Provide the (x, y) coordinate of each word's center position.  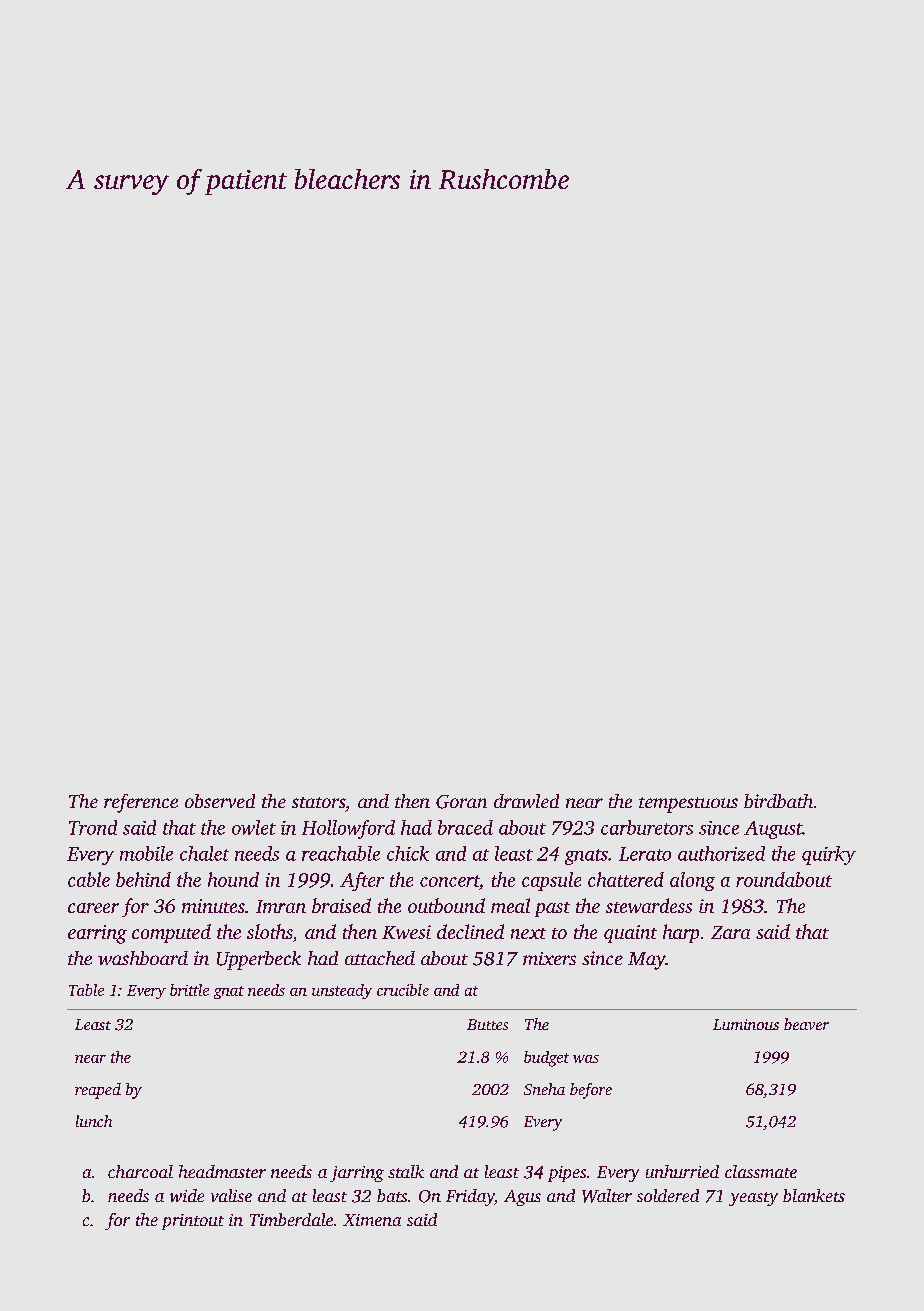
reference (141, 803)
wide (187, 1195)
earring (97, 934)
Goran (461, 802)
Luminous (746, 1024)
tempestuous (688, 805)
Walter (607, 1196)
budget (546, 1059)
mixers (549, 958)
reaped (98, 1091)
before (591, 1091)
